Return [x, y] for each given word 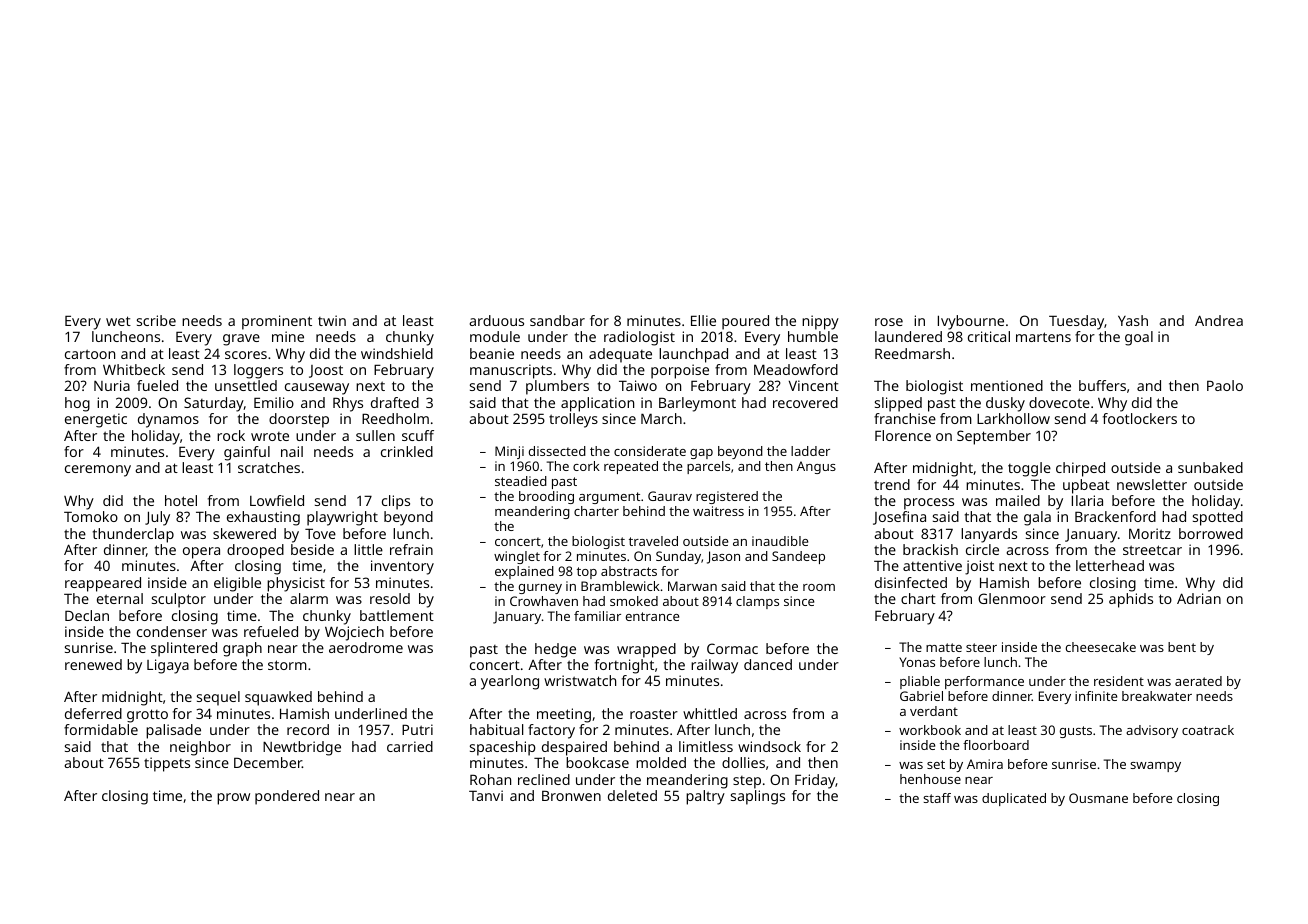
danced [768, 664]
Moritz [1150, 533]
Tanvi [486, 795]
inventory [402, 567]
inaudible [780, 541]
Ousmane [1098, 798]
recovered [805, 402]
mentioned [1007, 385]
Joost [326, 371]
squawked [278, 698]
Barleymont [697, 404]
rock [231, 435]
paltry [705, 797]
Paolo [1225, 385]
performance [984, 682]
